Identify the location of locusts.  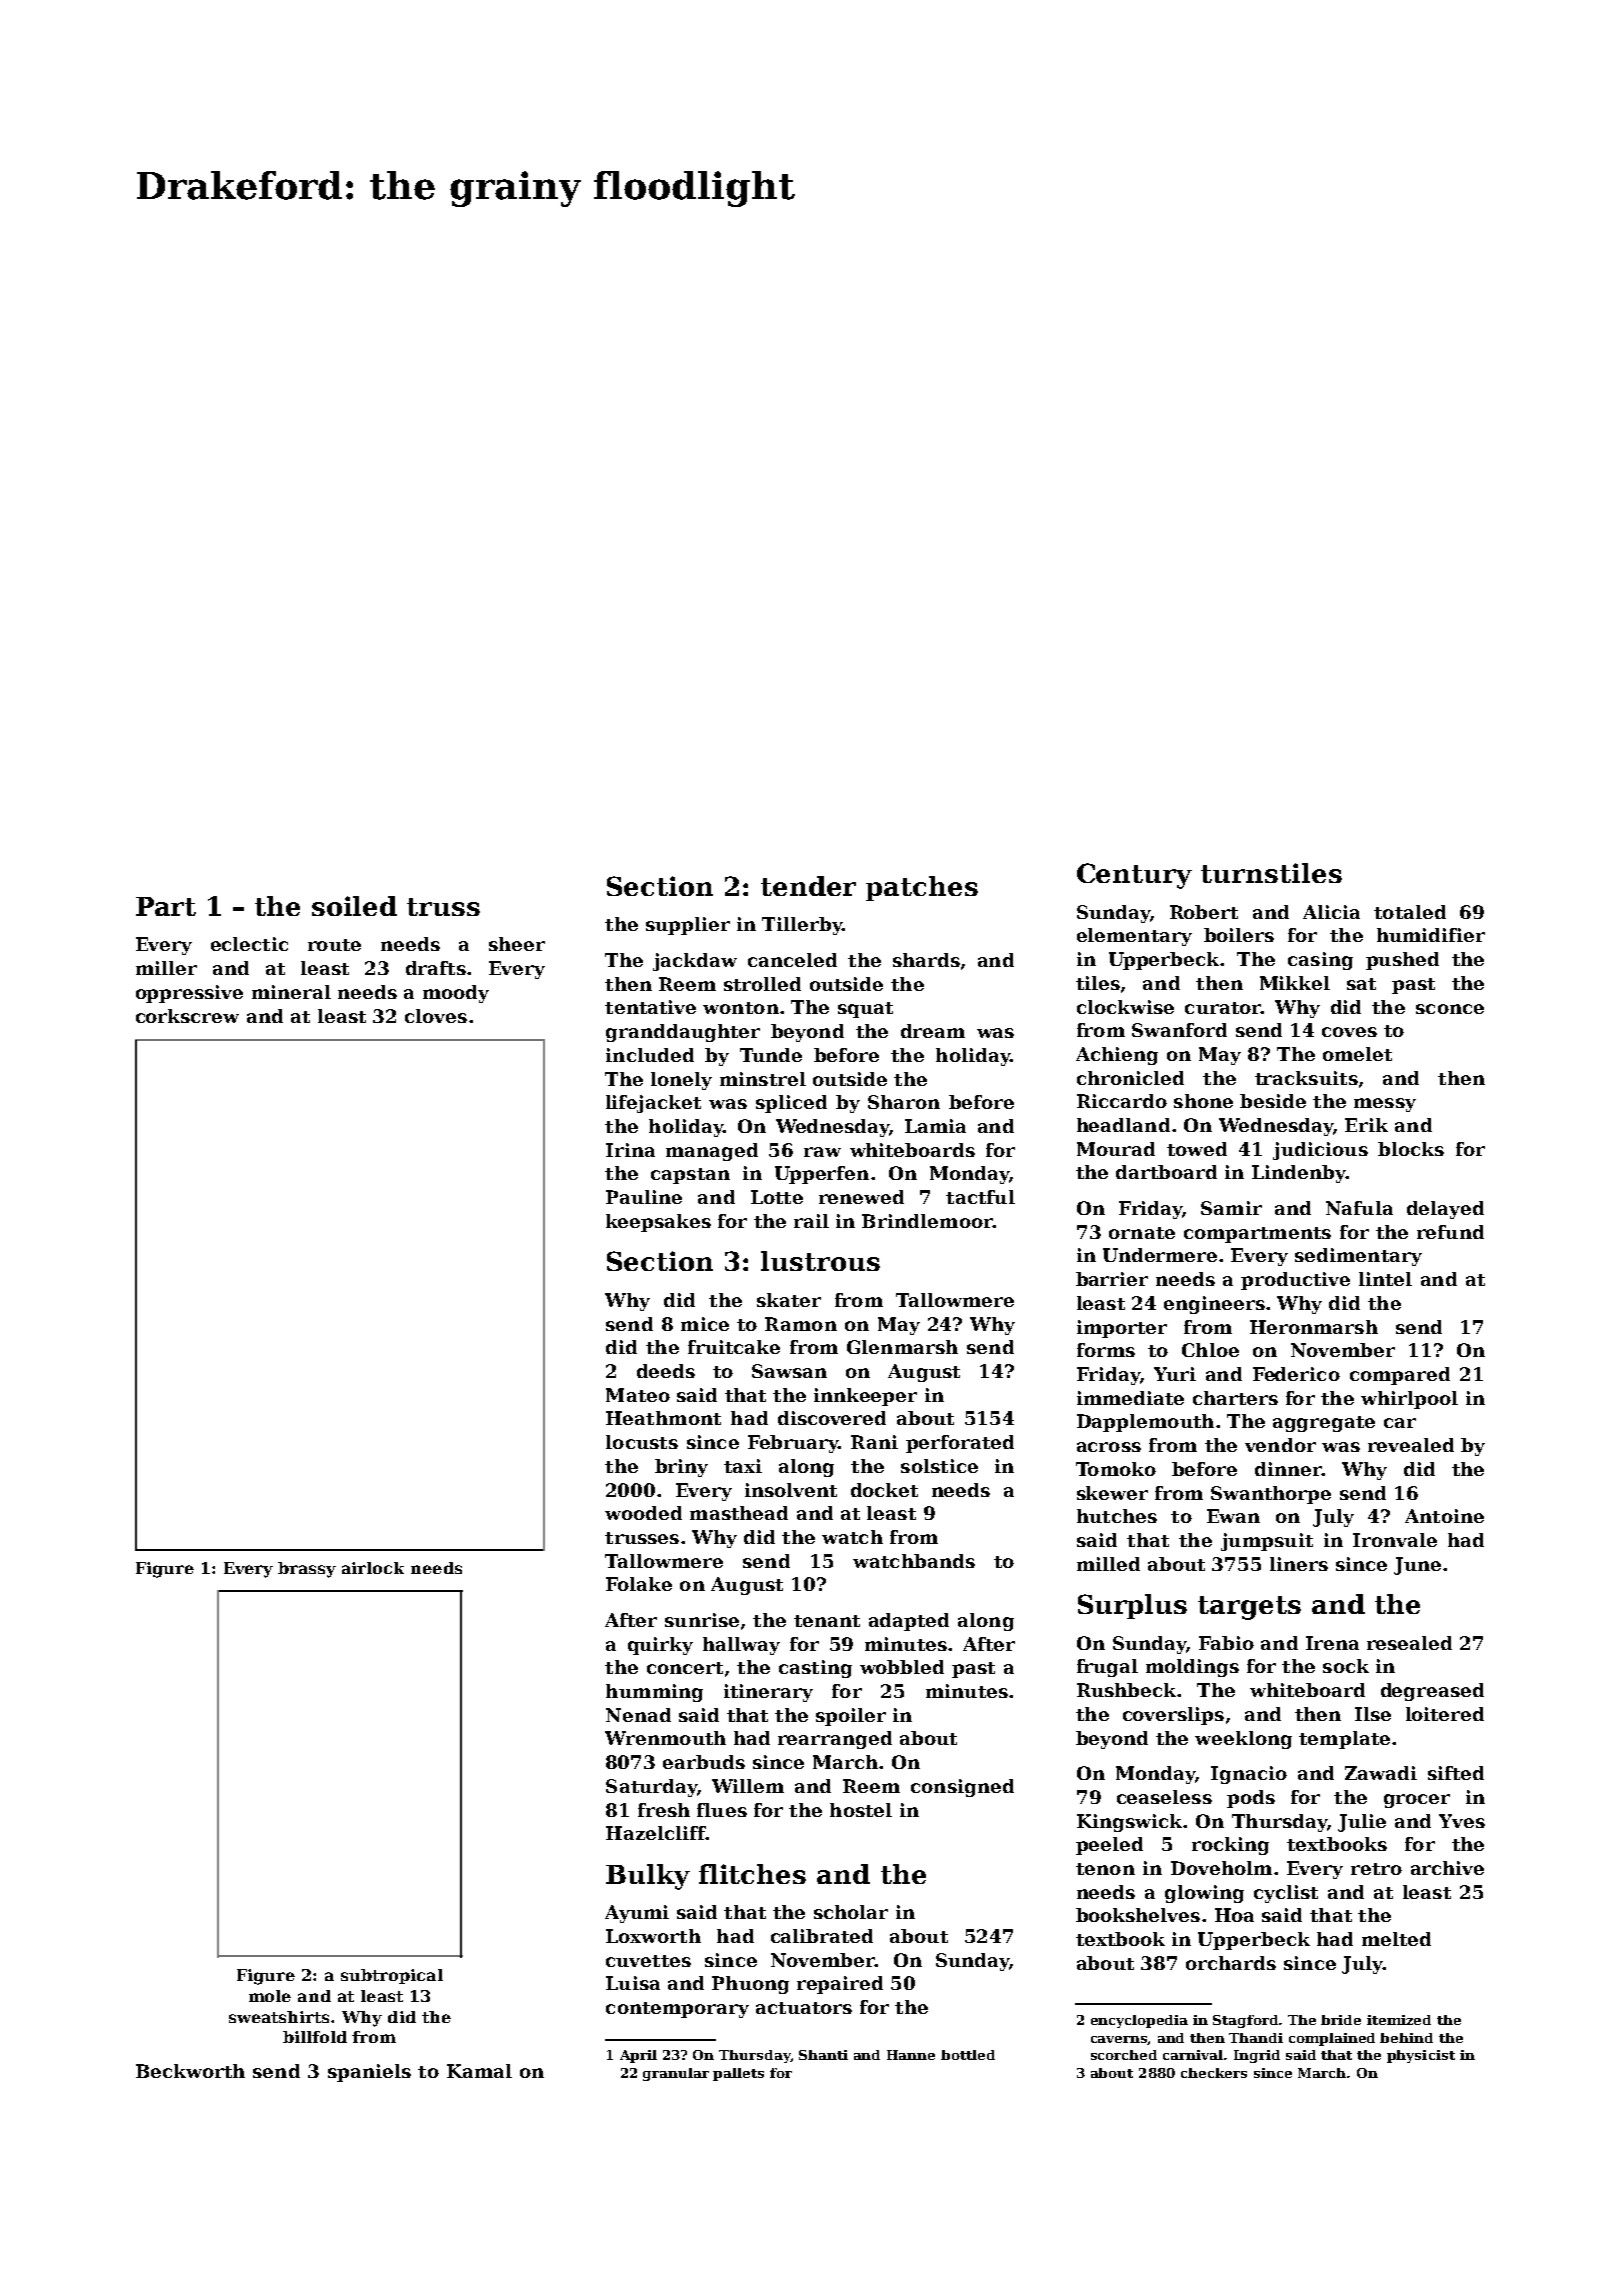
(642, 1442).
